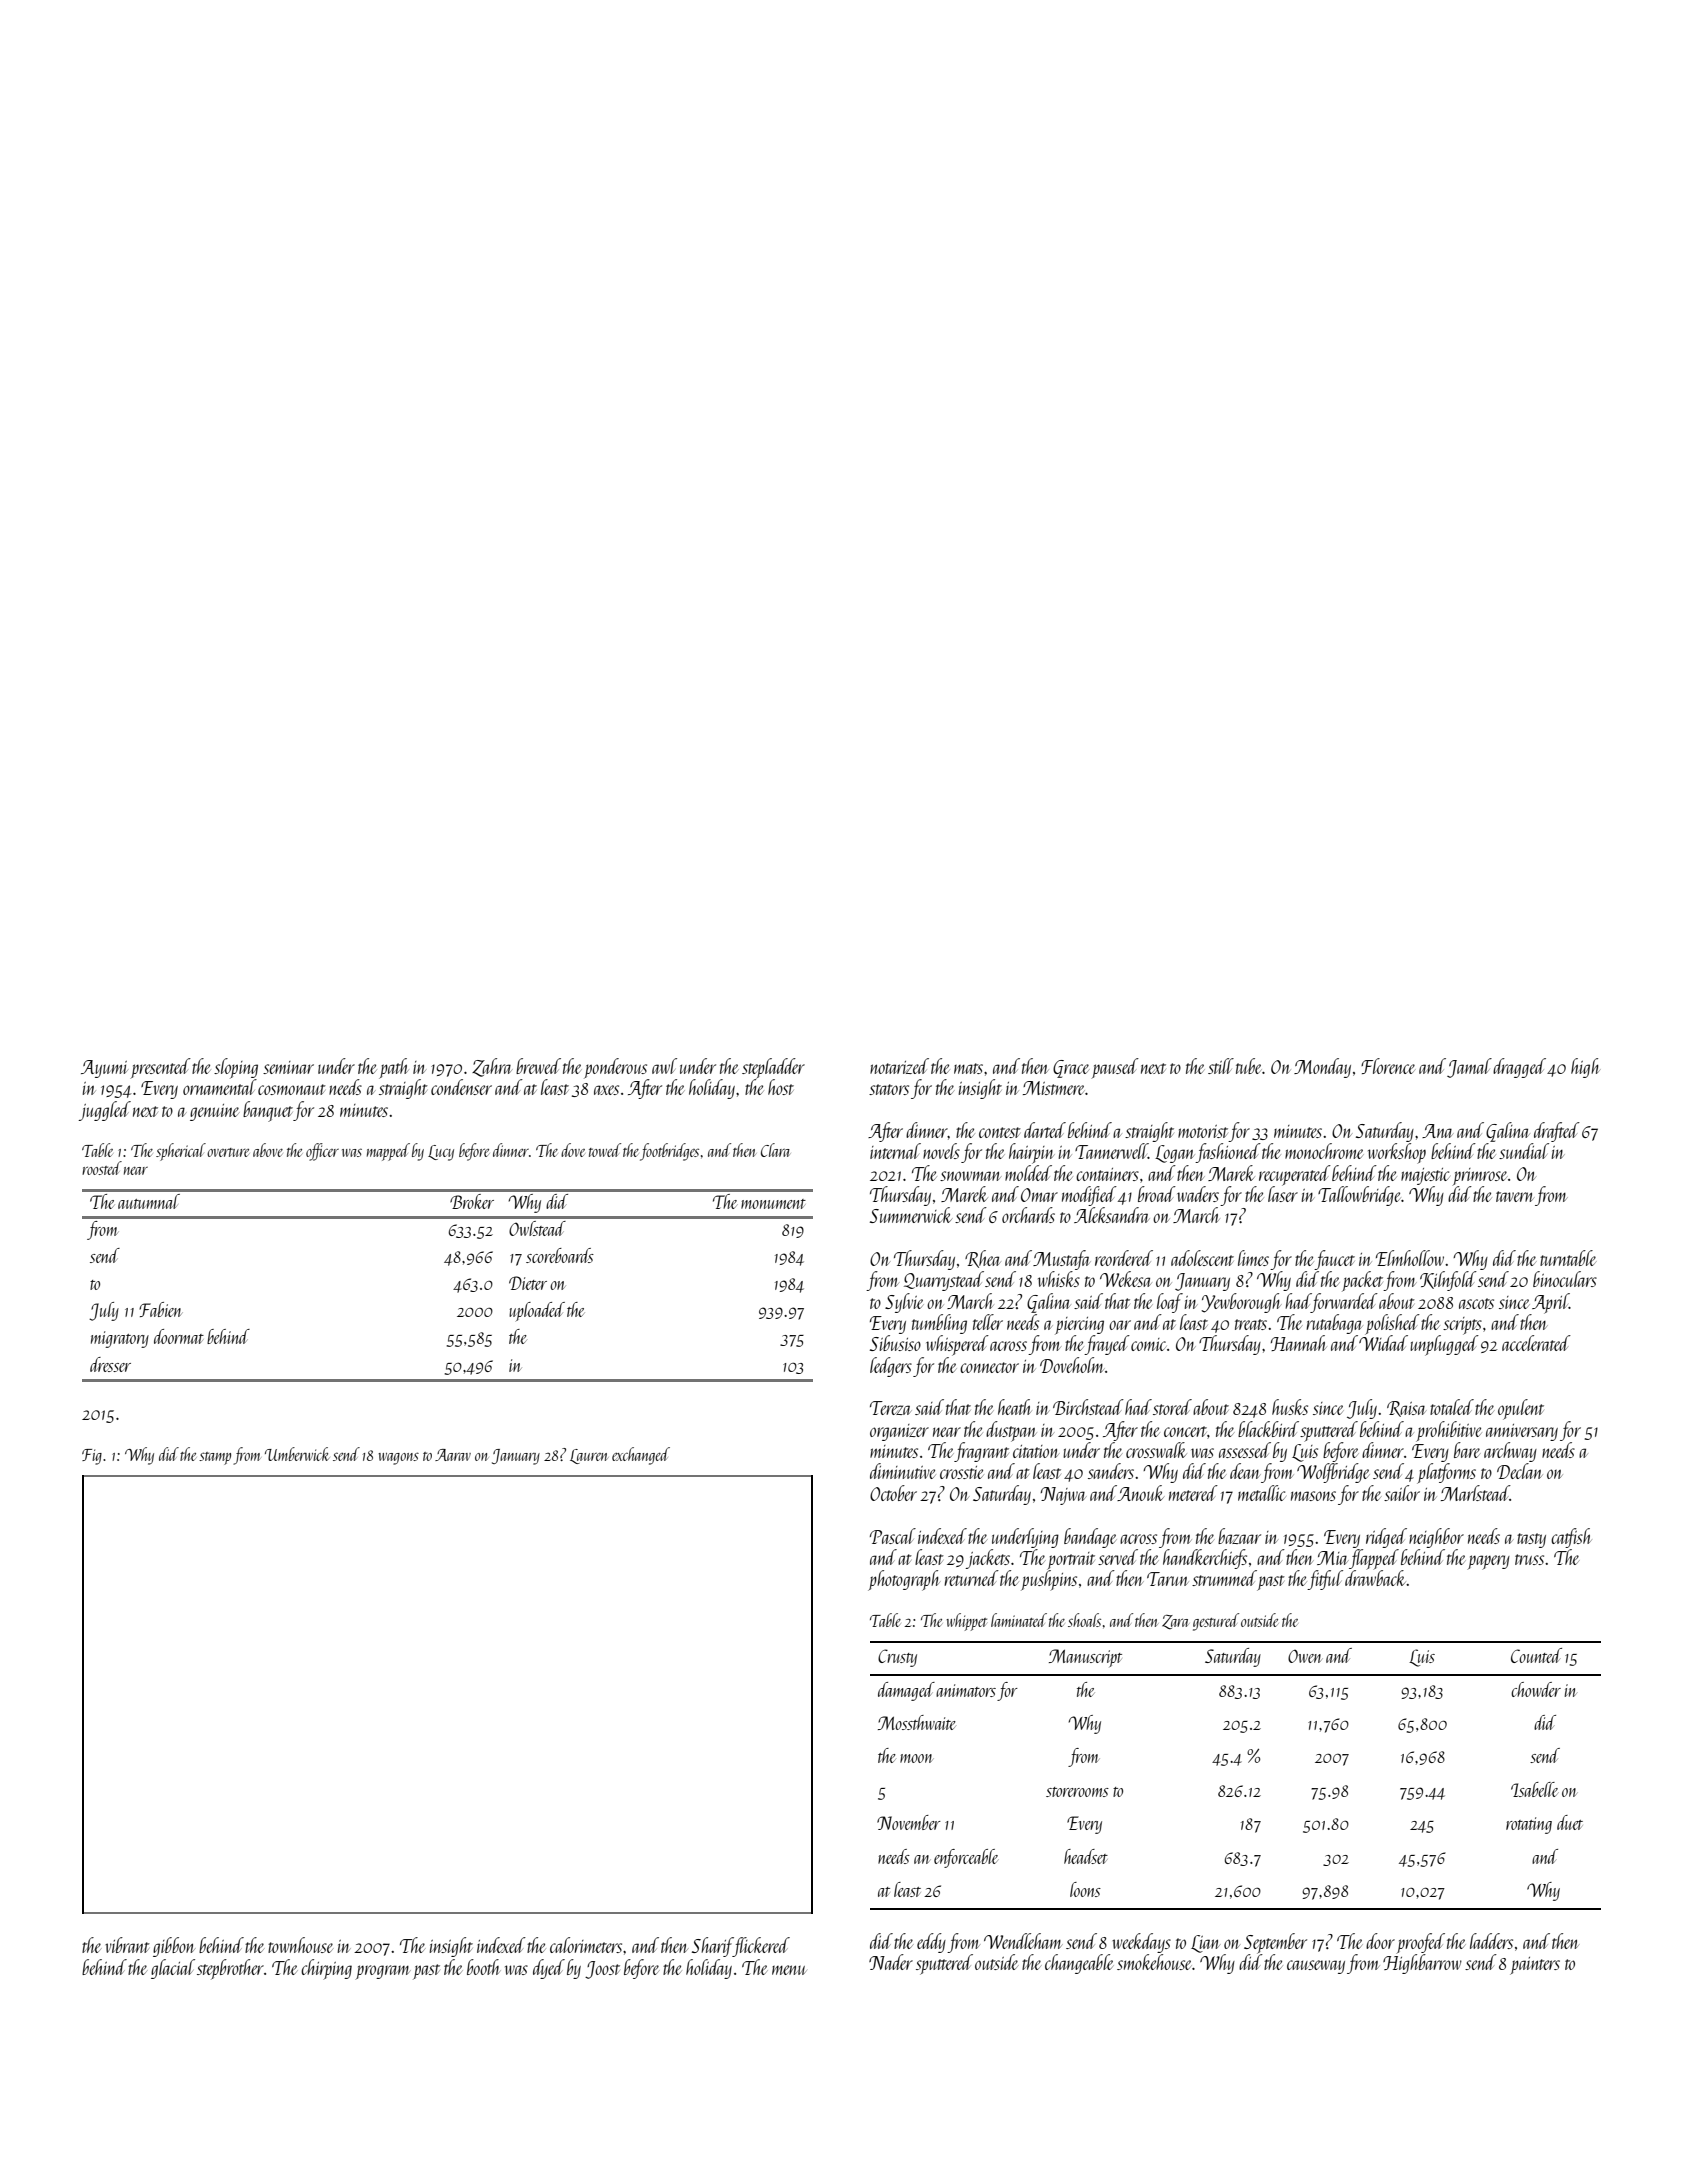 This screenshot has height=2178, width=1683. Describe the element at coordinates (916, 1758) in the screenshot. I see `moon` at that location.
